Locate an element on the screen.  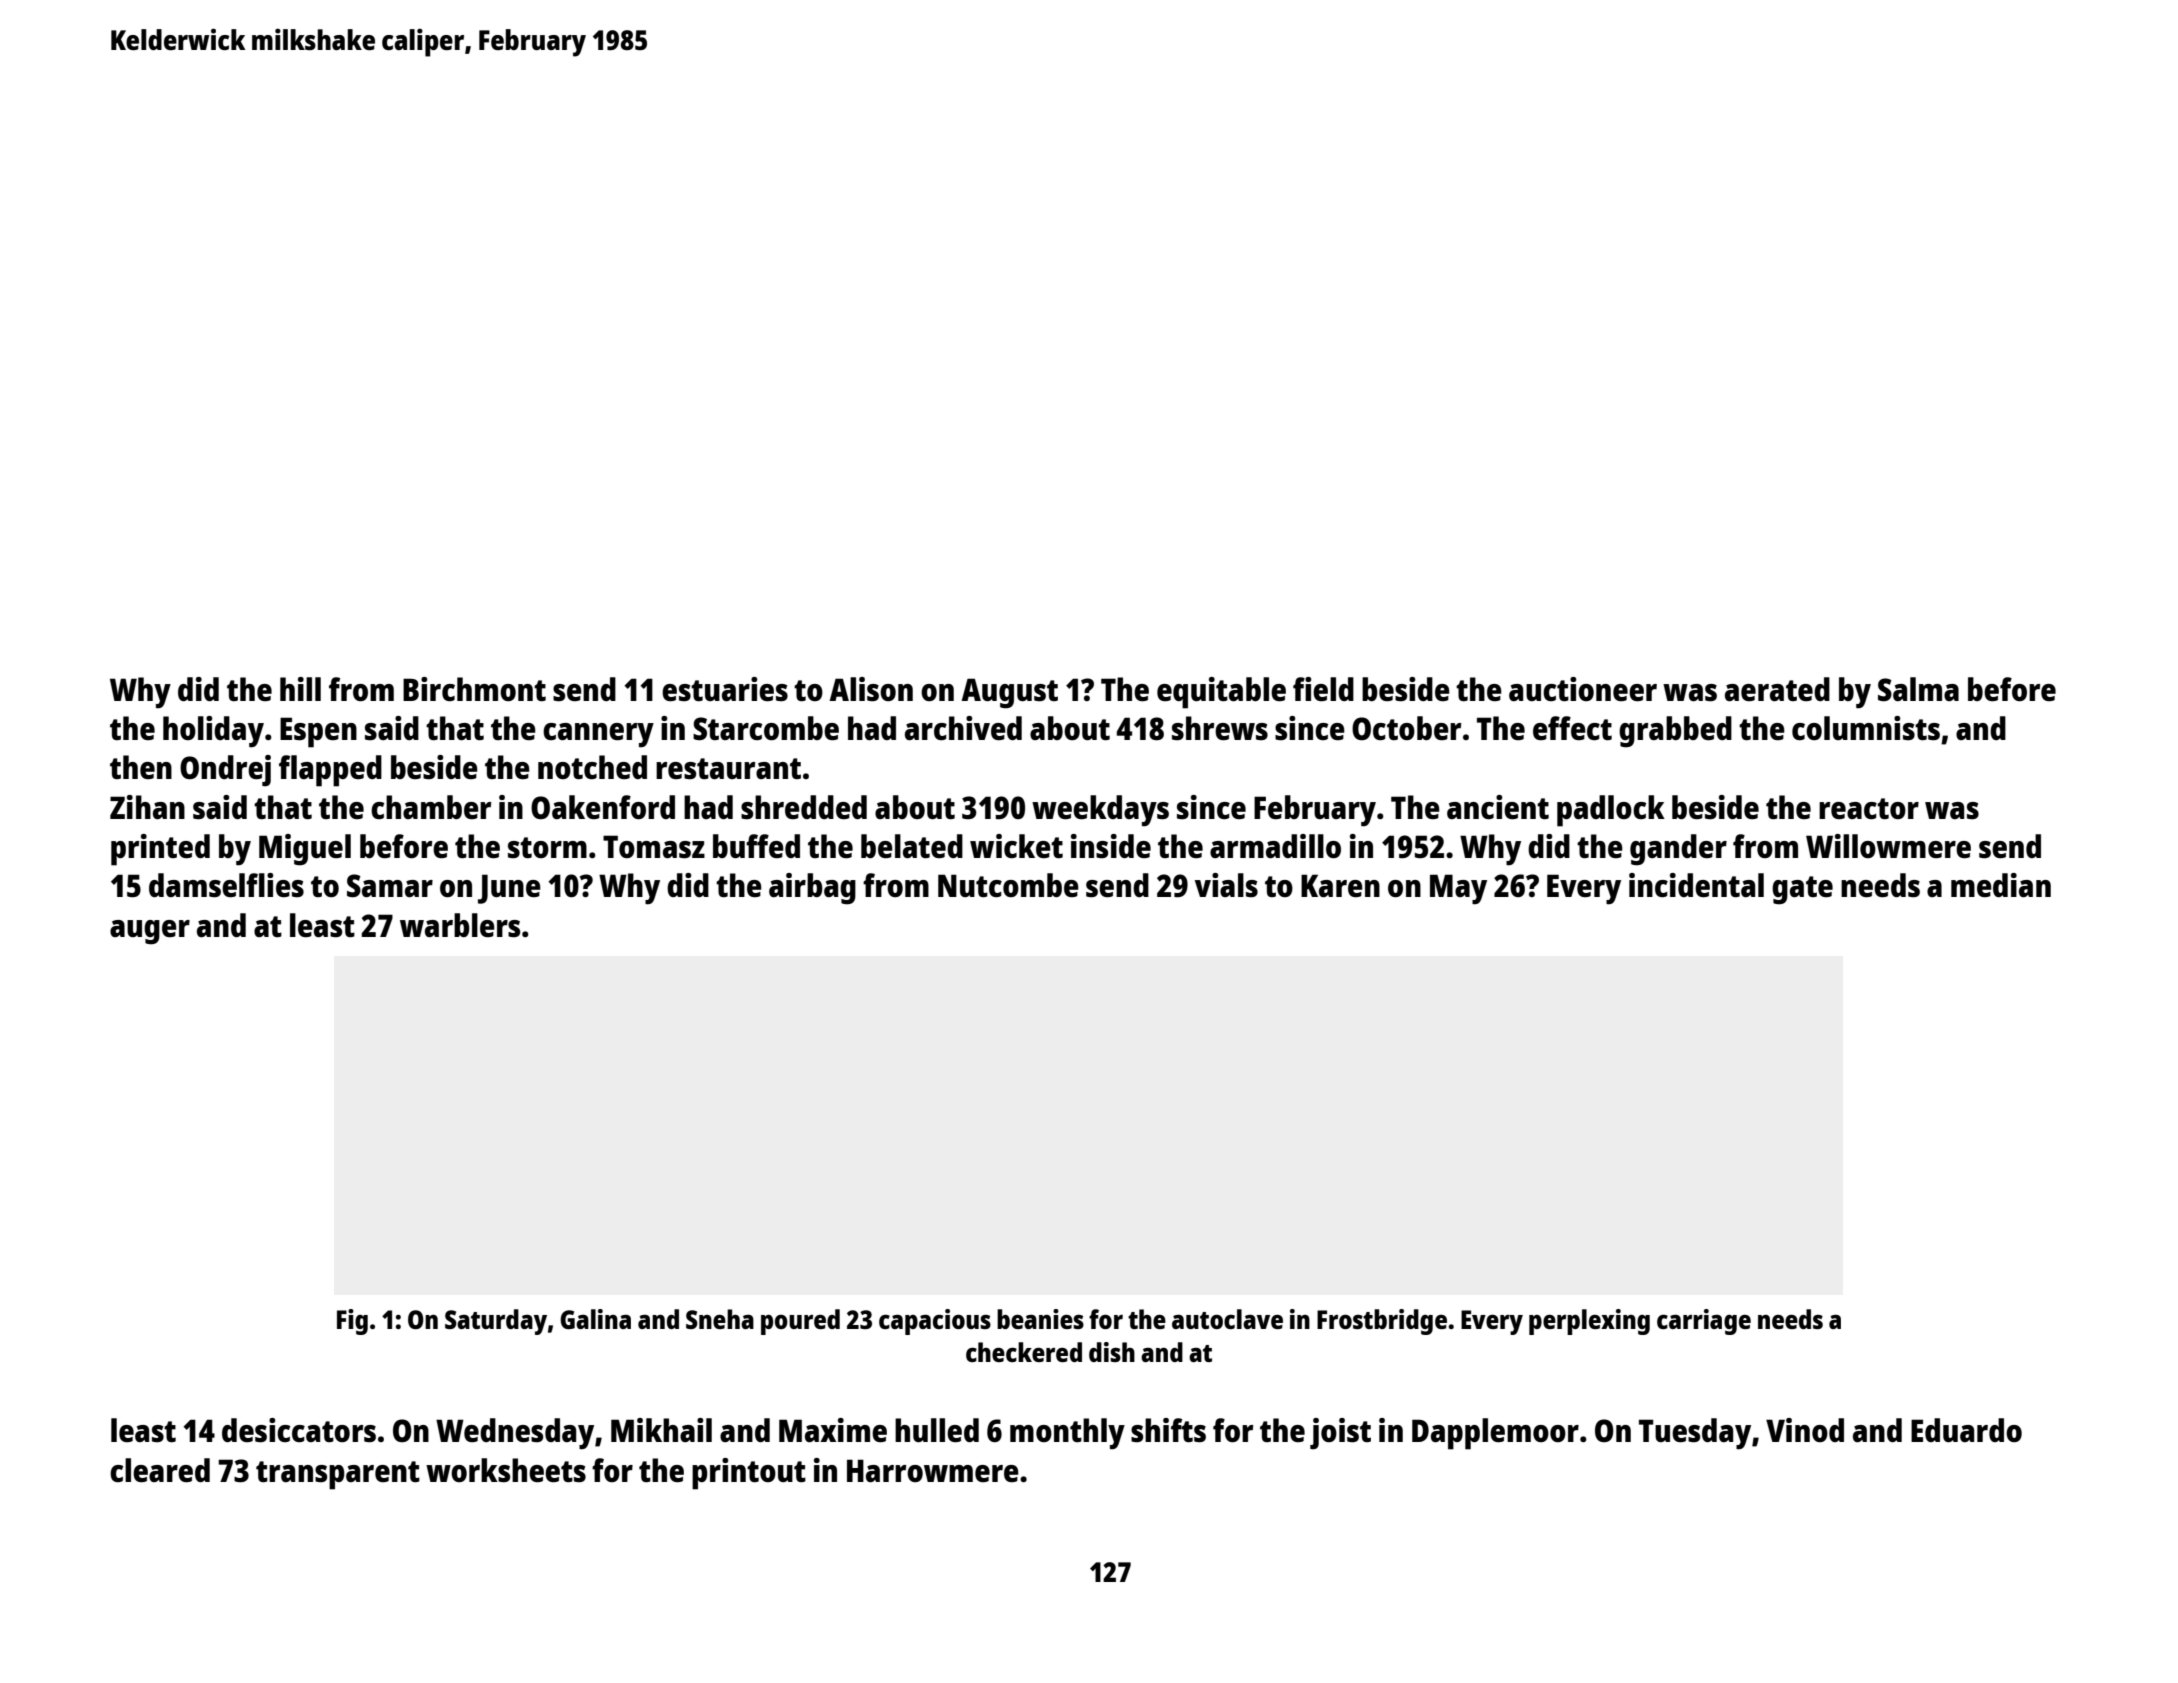
carriage is located at coordinates (1704, 1322).
